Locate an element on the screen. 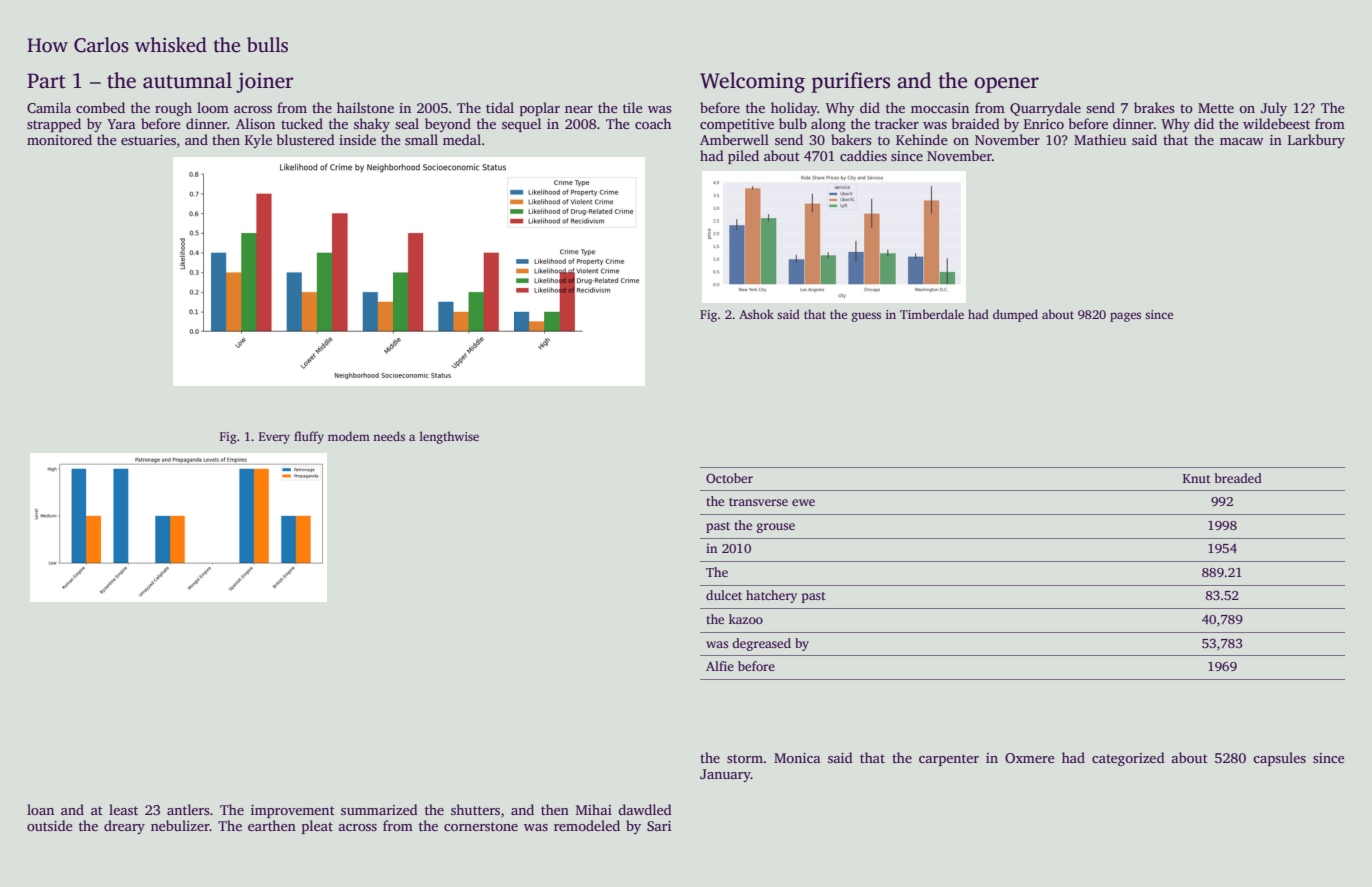 The width and height of the screenshot is (1372, 887). purifiers is located at coordinates (851, 82).
